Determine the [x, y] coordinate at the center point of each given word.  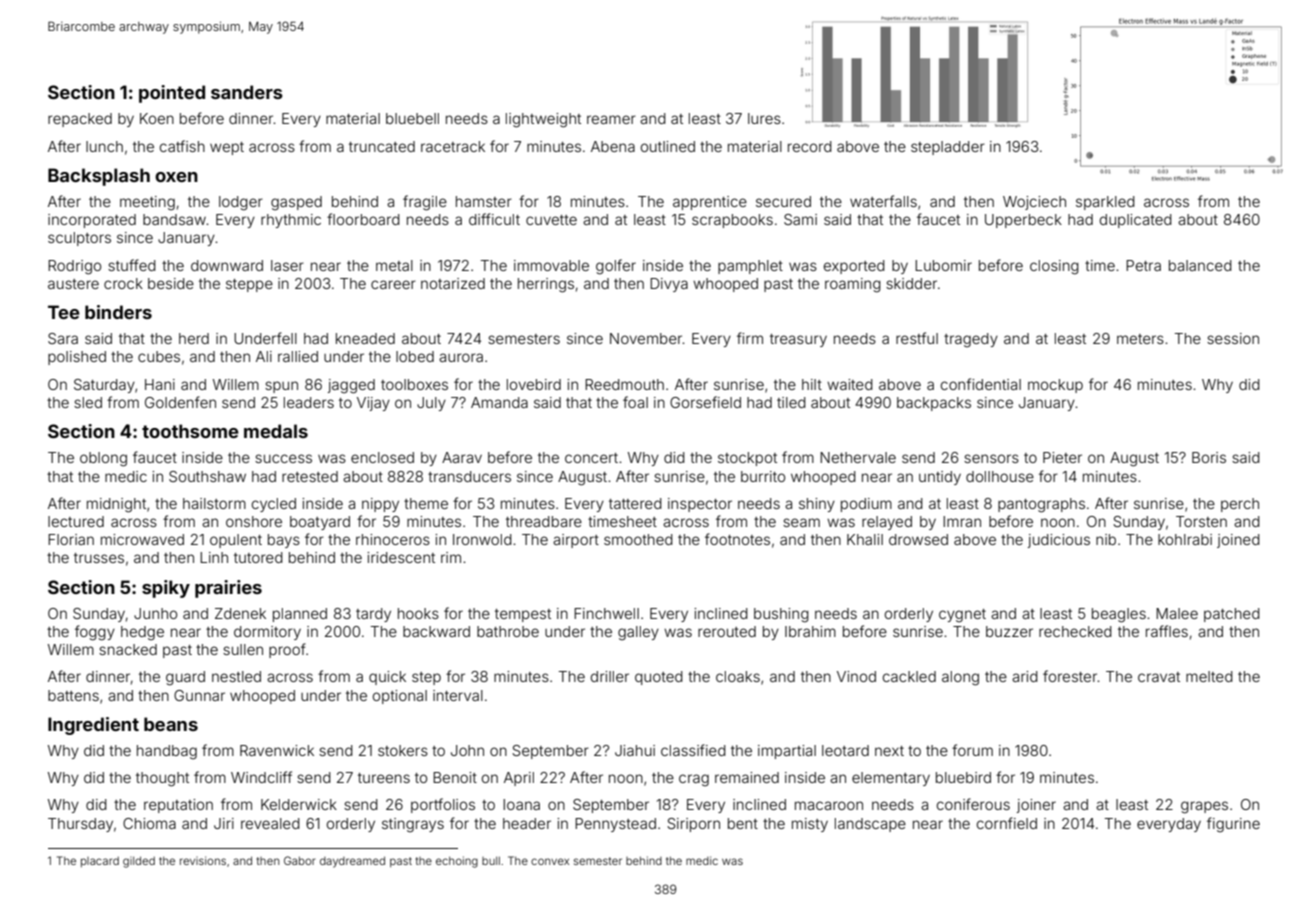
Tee [64, 312]
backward [436, 631]
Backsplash [99, 177]
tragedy [971, 340]
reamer [611, 119]
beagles [1119, 615]
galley [638, 633]
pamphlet [750, 267]
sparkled [1105, 203]
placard [100, 862]
